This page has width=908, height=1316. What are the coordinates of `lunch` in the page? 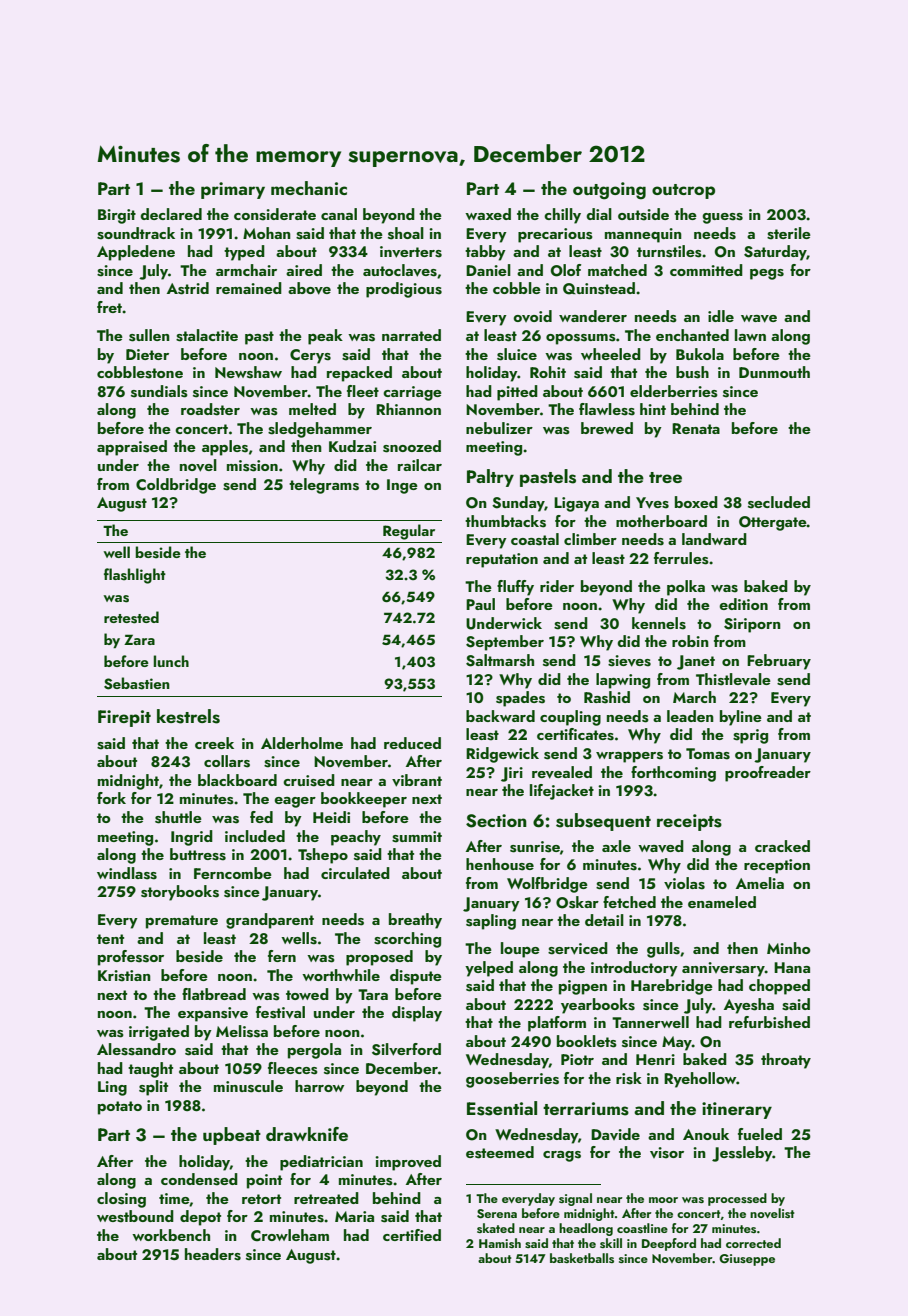 It's located at (171, 661).
